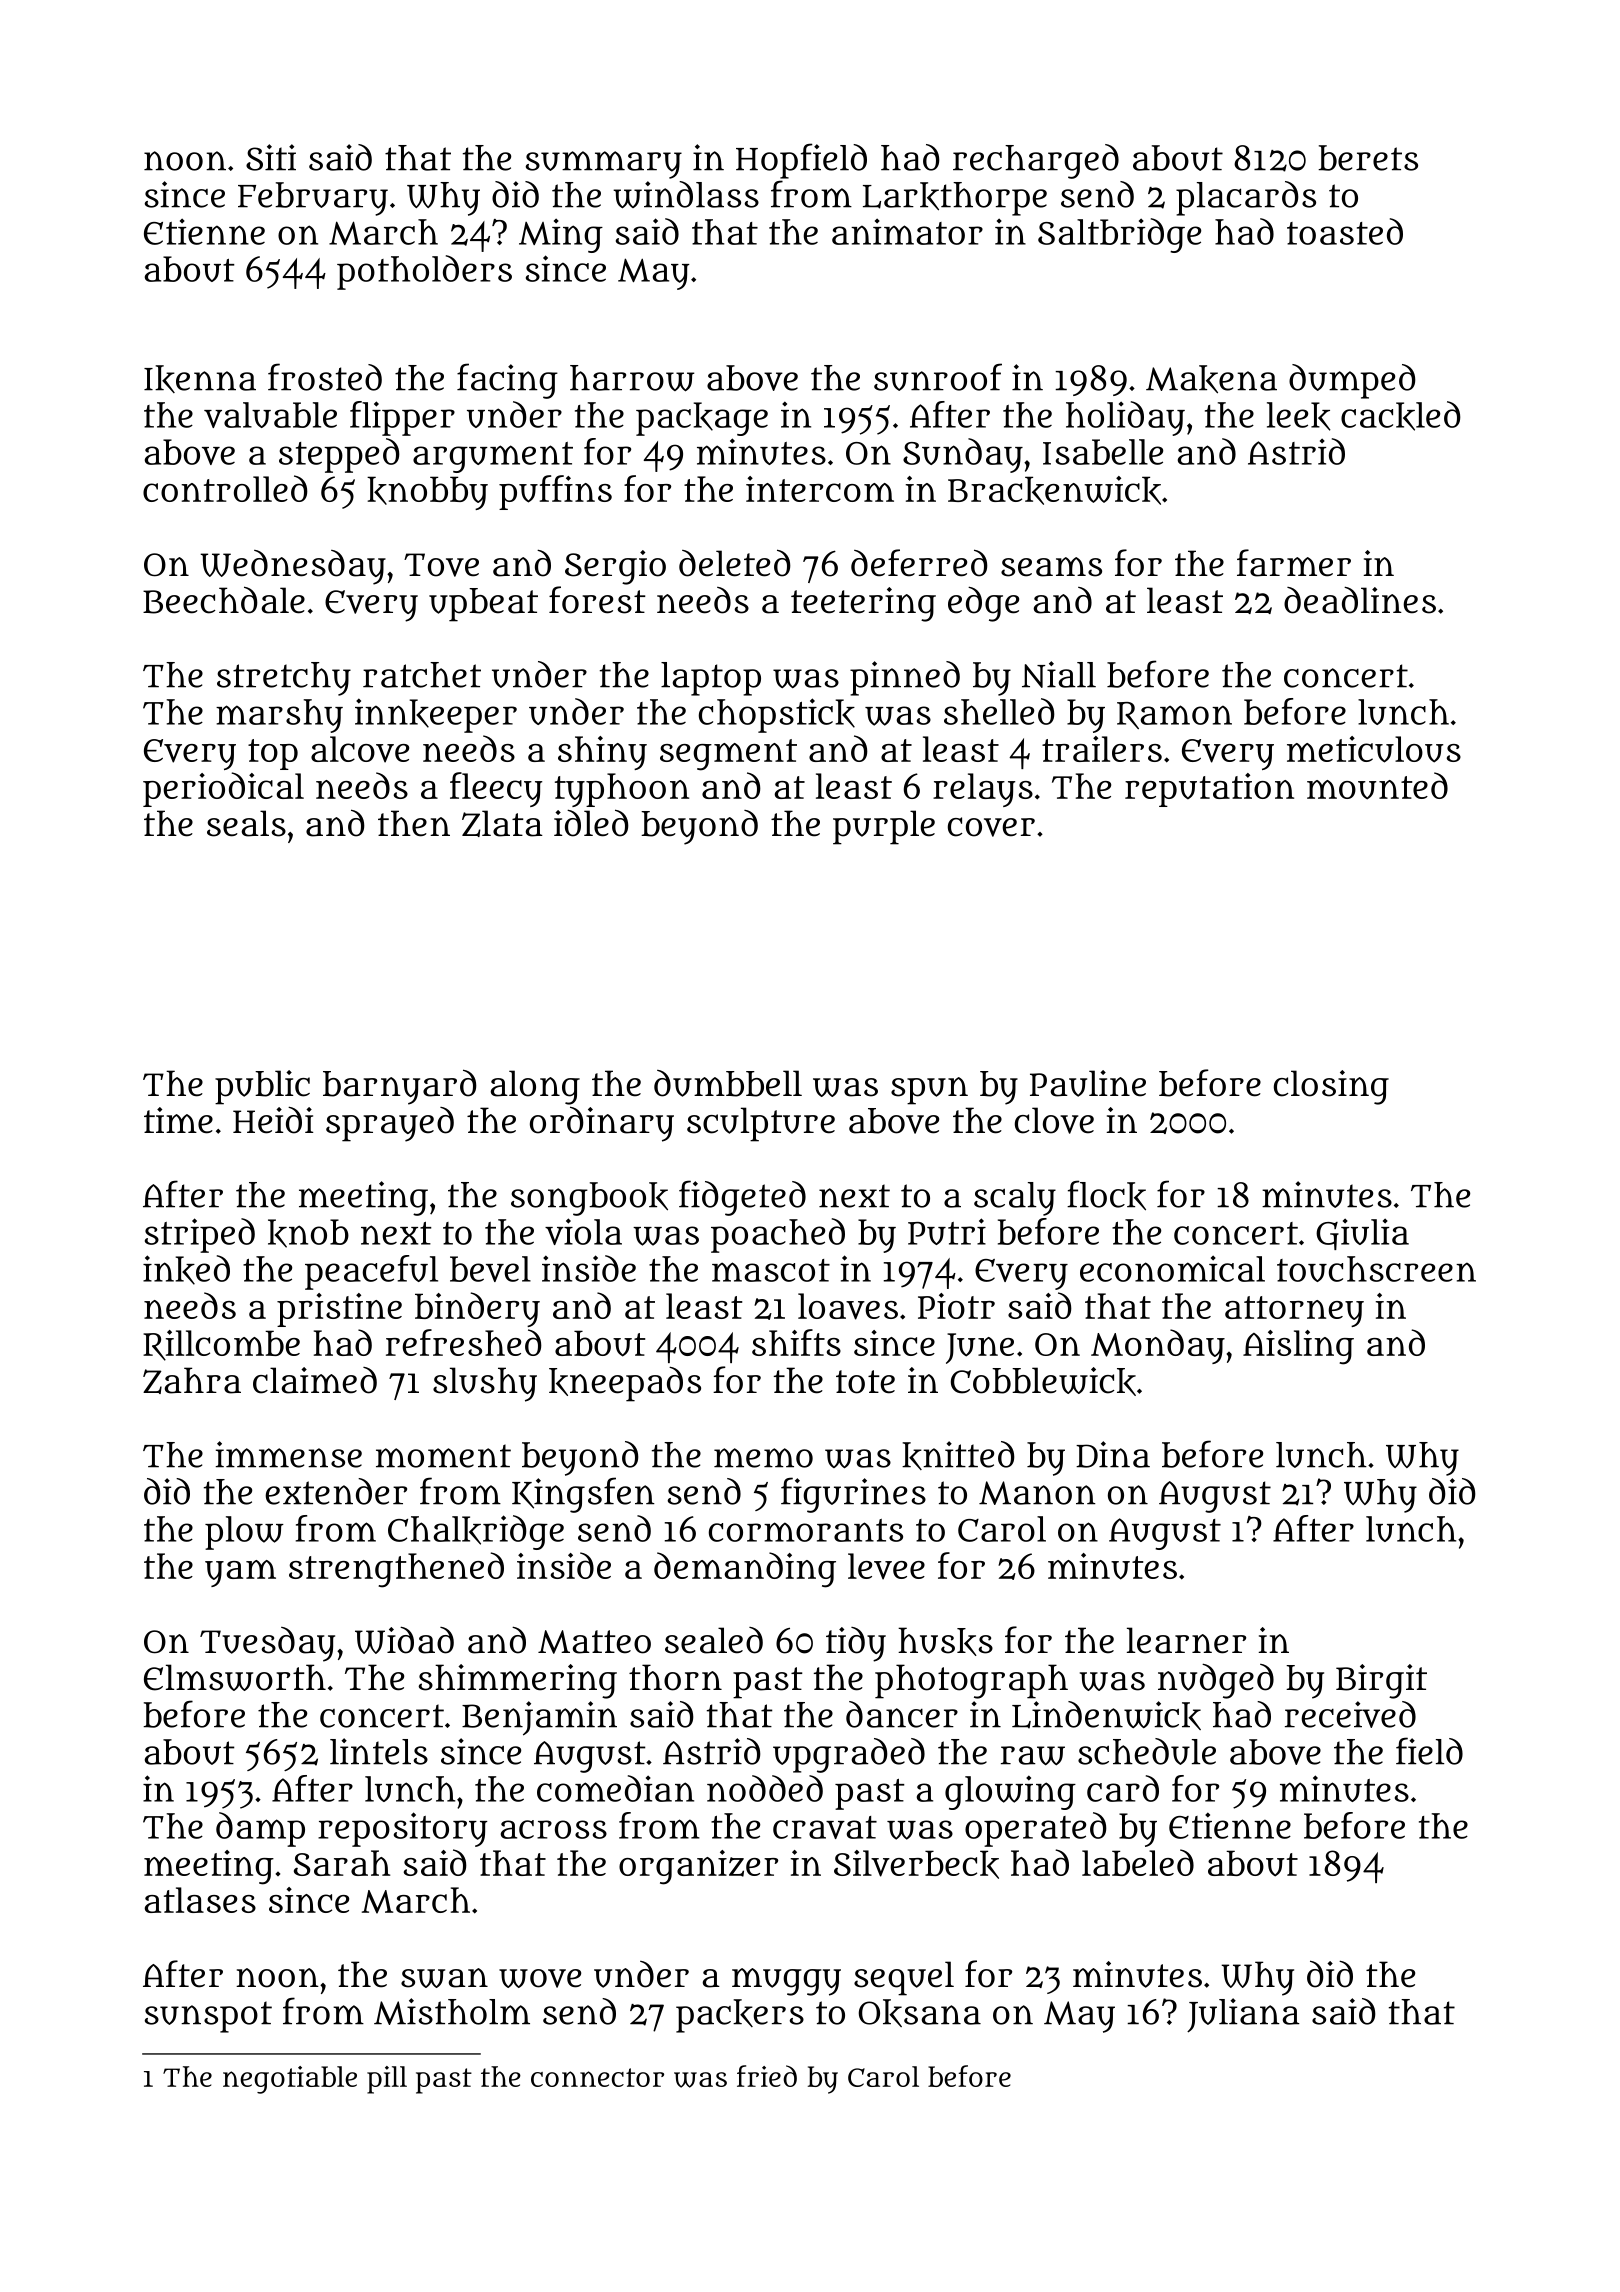  Describe the element at coordinates (270, 415) in the page. I see `valuable` at that location.
